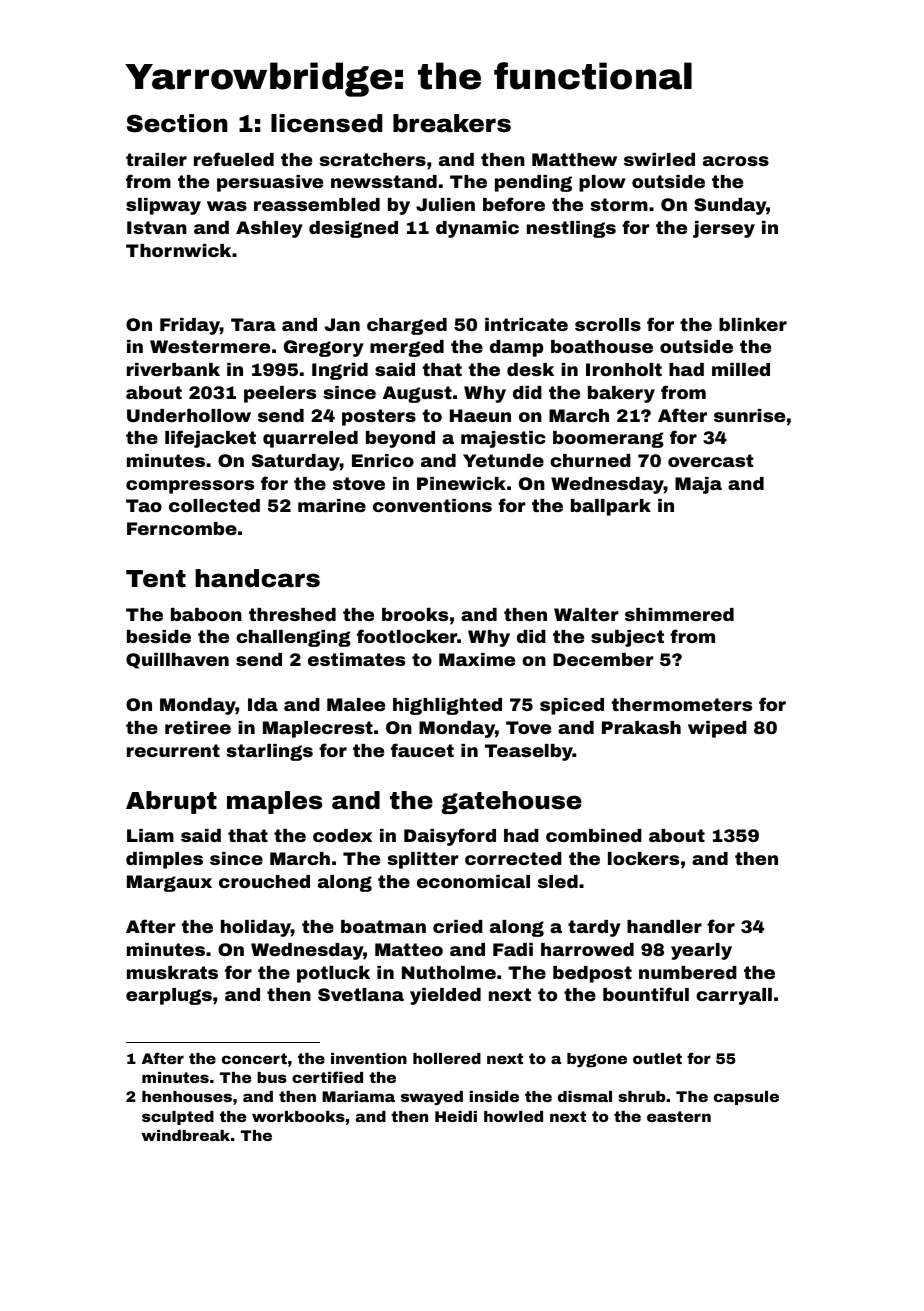  I want to click on Sunday, so click(730, 206).
